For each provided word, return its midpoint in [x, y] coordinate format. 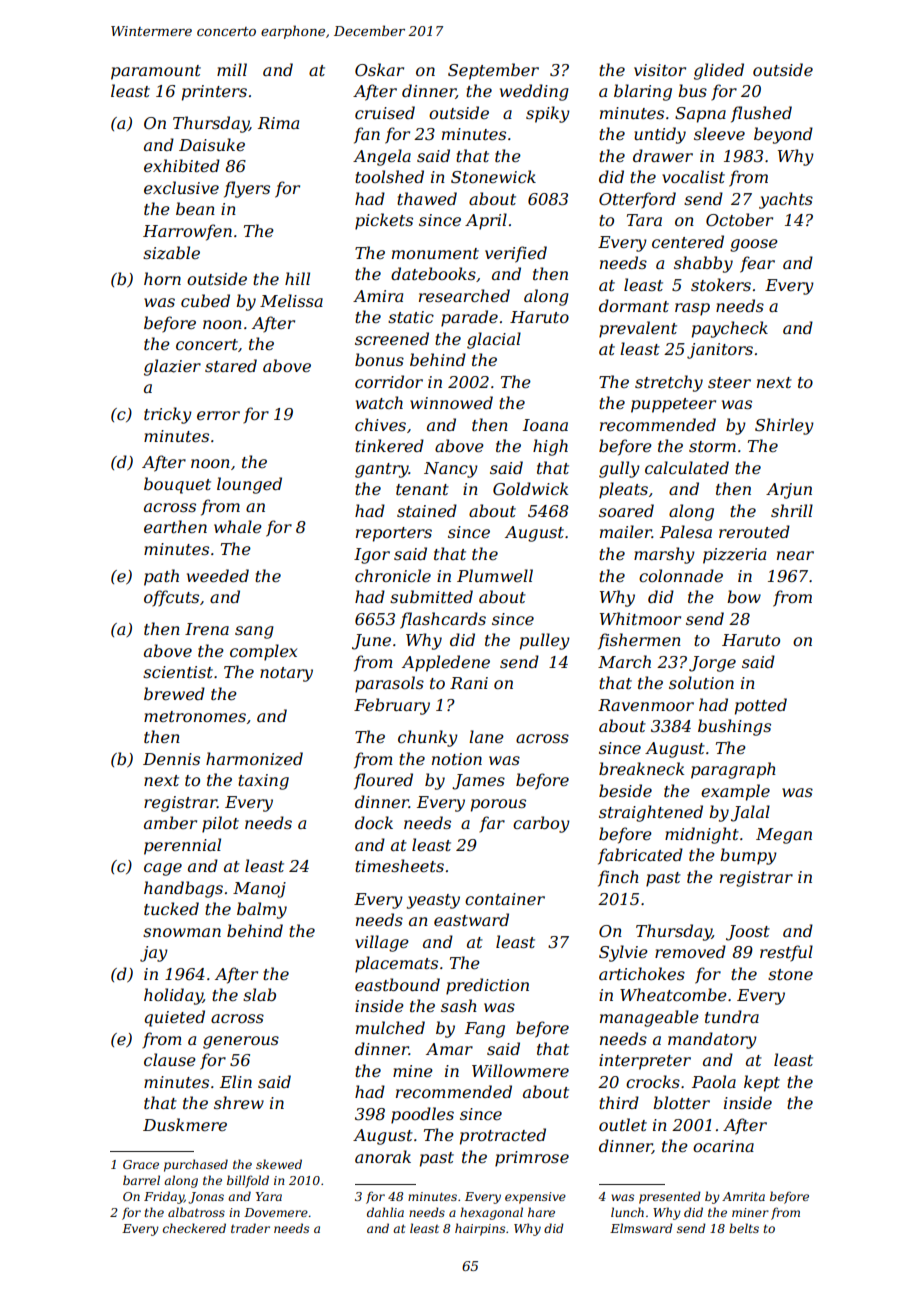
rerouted [754, 531]
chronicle [393, 575]
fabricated [640, 856]
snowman [182, 932]
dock [374, 822]
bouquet [177, 485]
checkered [194, 1228]
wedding [534, 92]
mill [232, 69]
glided [719, 71]
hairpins [480, 1229]
